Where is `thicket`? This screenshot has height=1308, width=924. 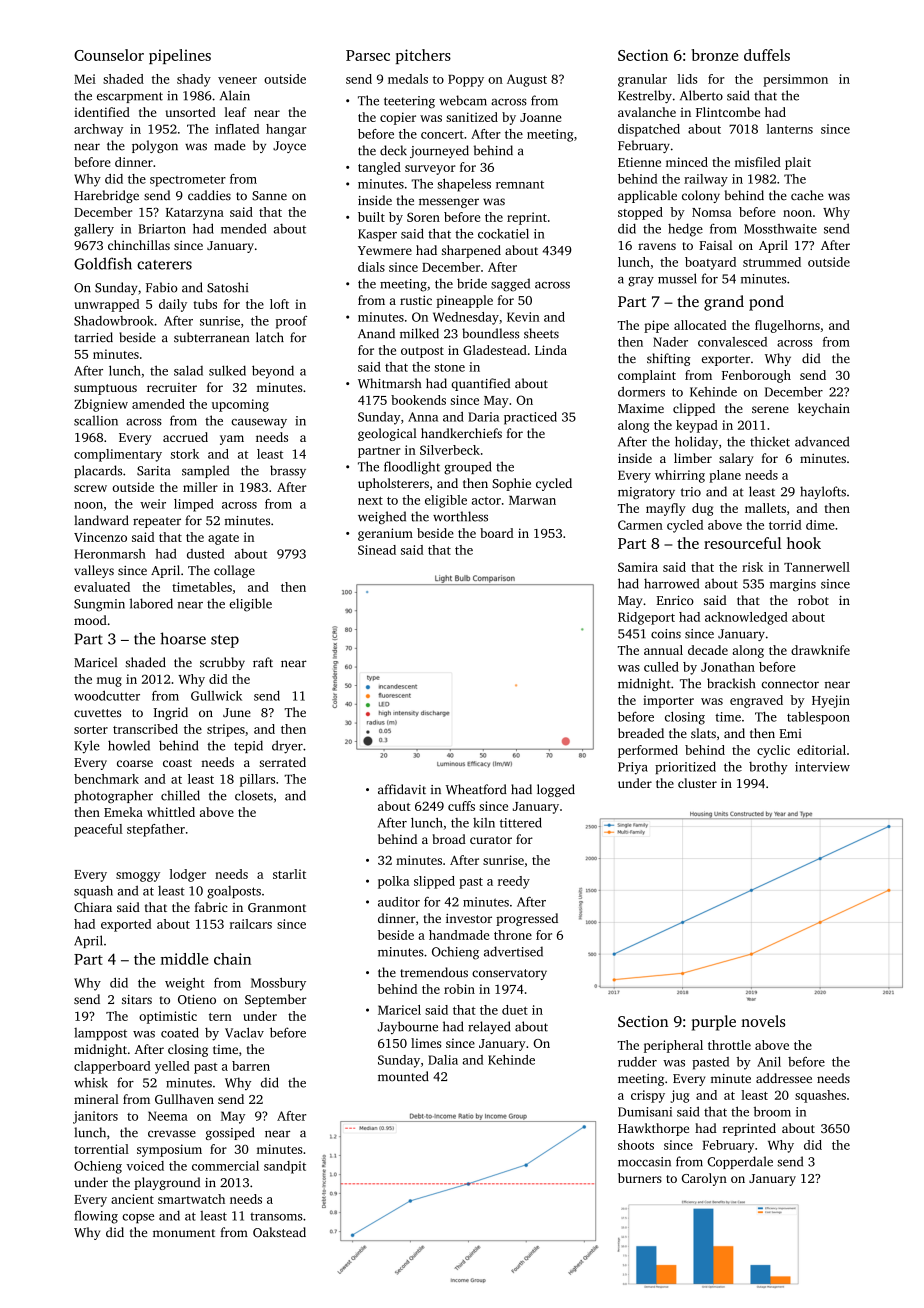
thicket is located at coordinates (770, 441).
